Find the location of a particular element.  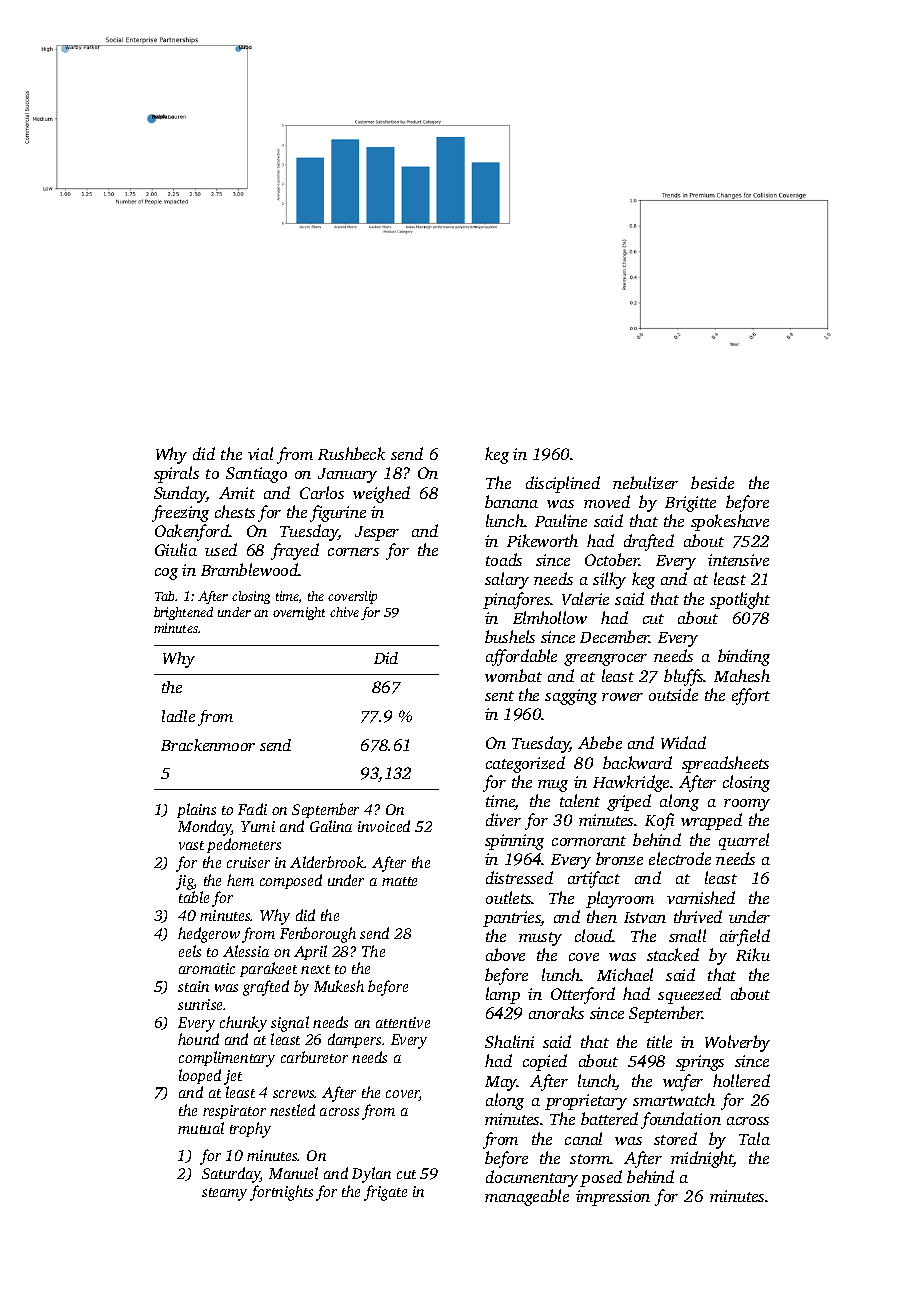

steamy is located at coordinates (224, 1194).
